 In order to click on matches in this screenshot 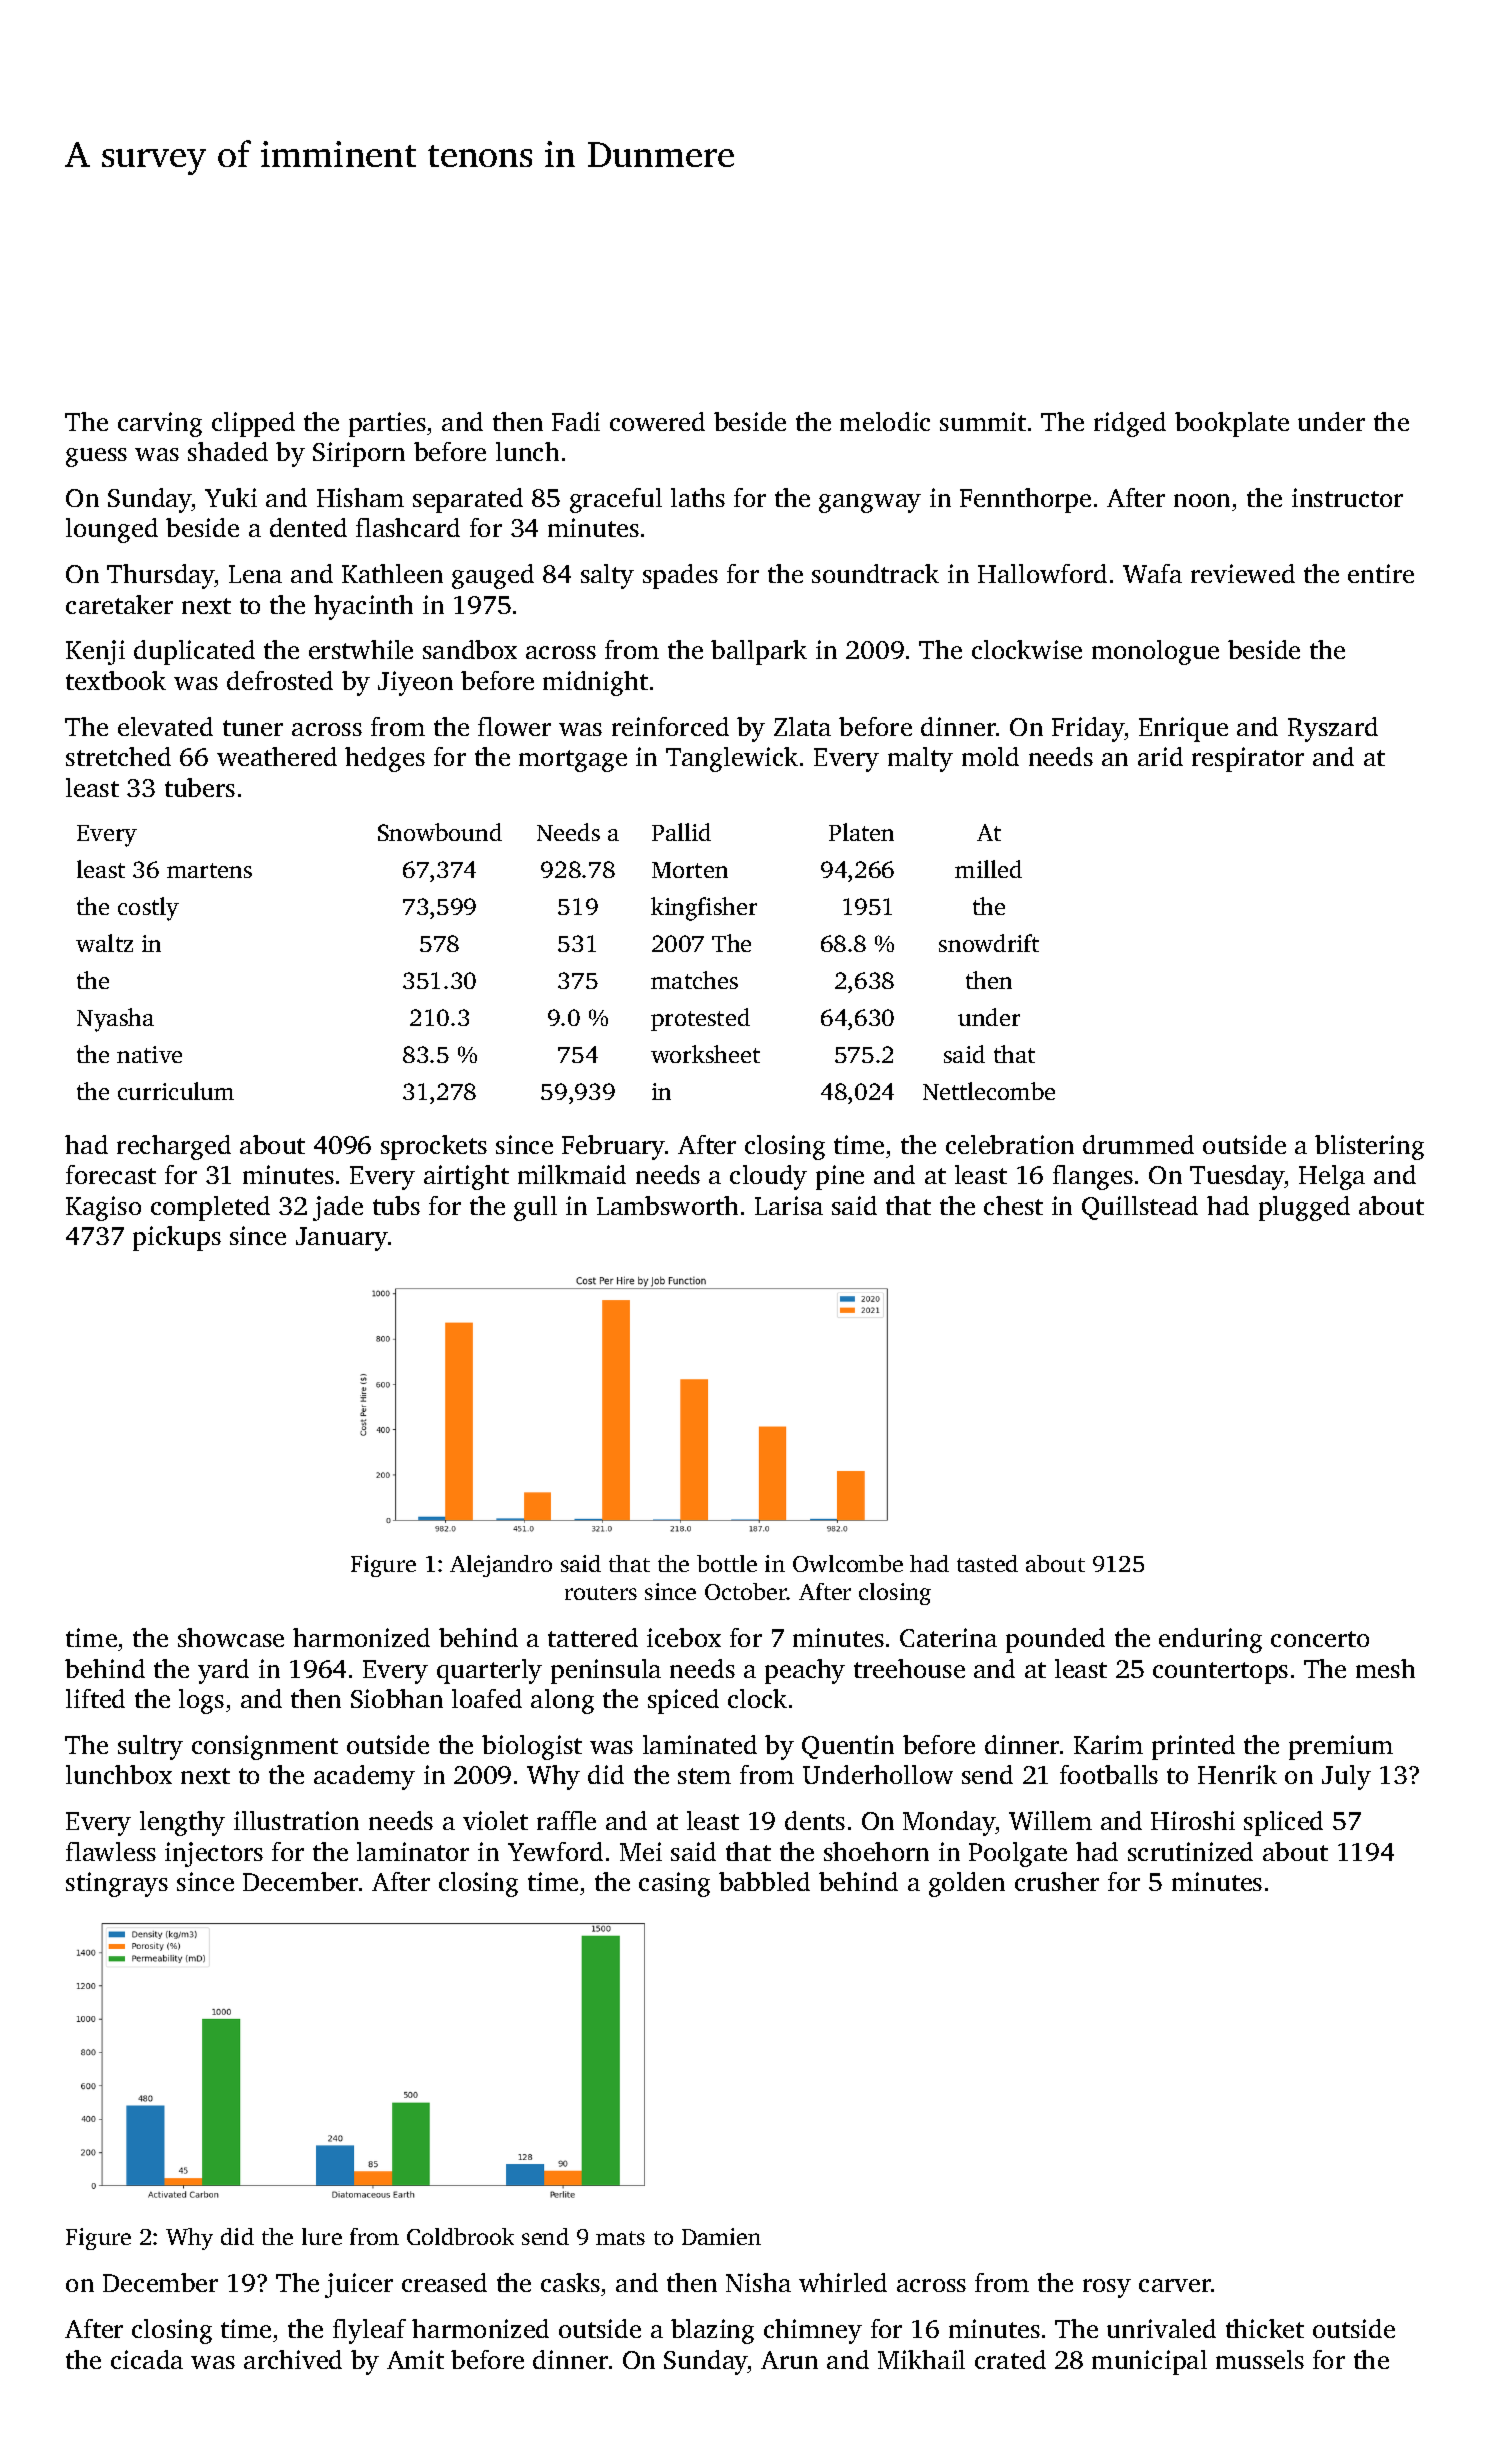, I will do `click(694, 980)`.
